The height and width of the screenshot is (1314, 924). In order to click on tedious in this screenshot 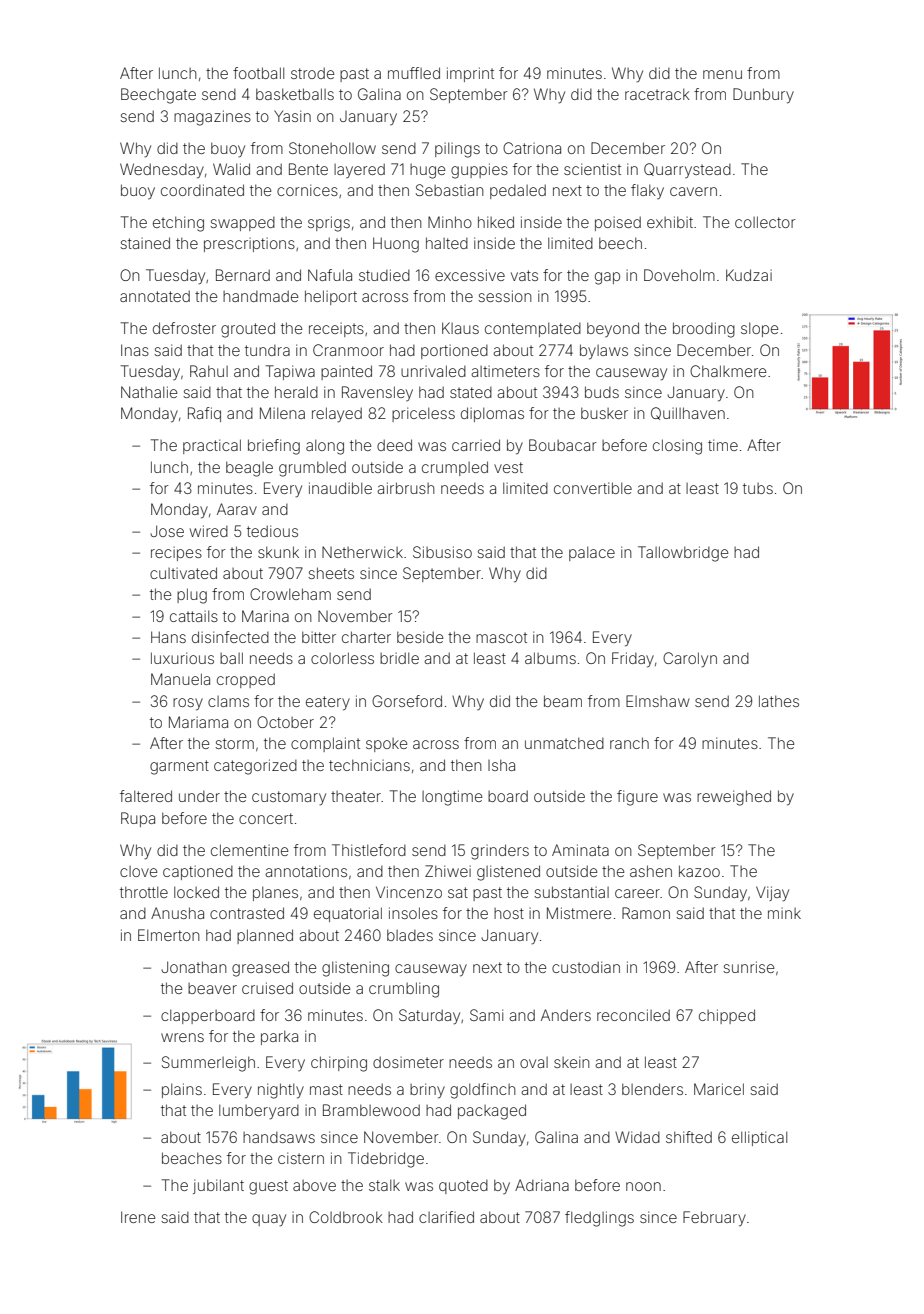, I will do `click(272, 531)`.
